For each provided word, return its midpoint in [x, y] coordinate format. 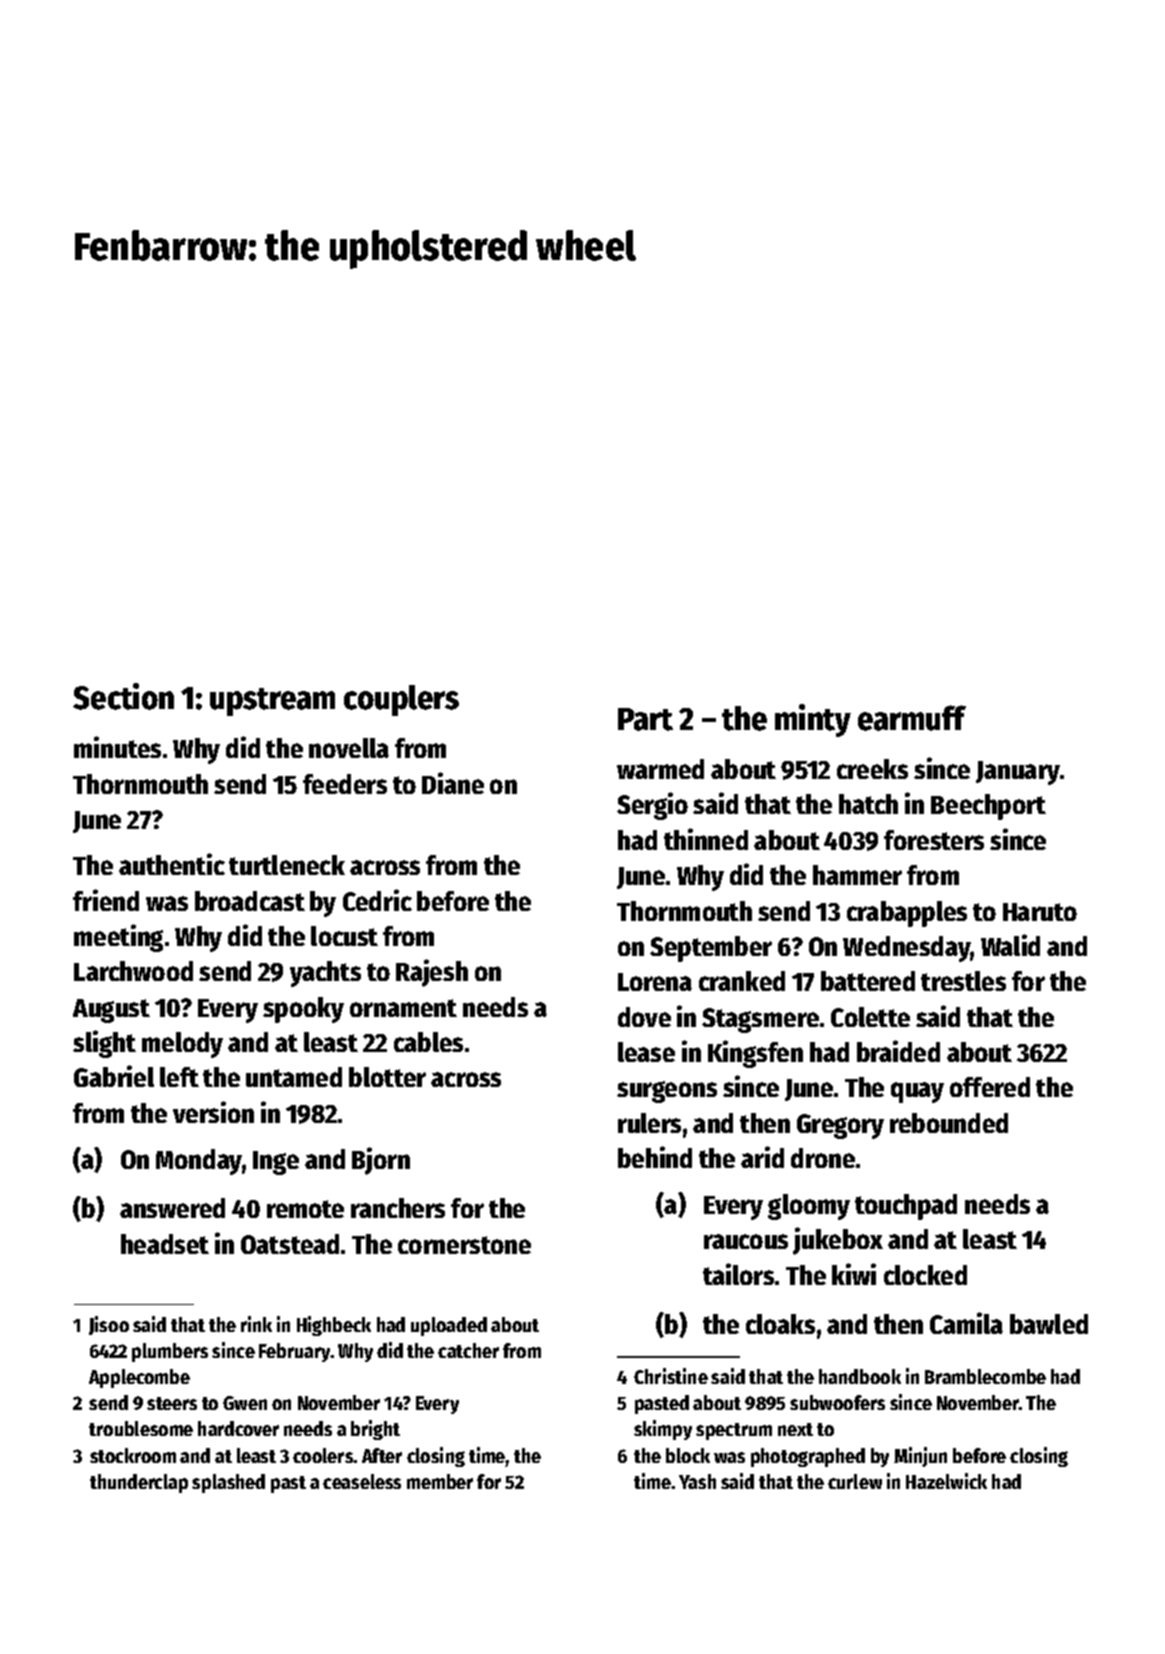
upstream [272, 702]
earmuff [912, 718]
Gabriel [114, 1076]
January [1018, 773]
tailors [738, 1274]
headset [165, 1244]
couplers [401, 700]
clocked [925, 1275]
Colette [870, 1017]
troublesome [141, 1428]
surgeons [667, 1092]
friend [106, 900]
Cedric [377, 900]
